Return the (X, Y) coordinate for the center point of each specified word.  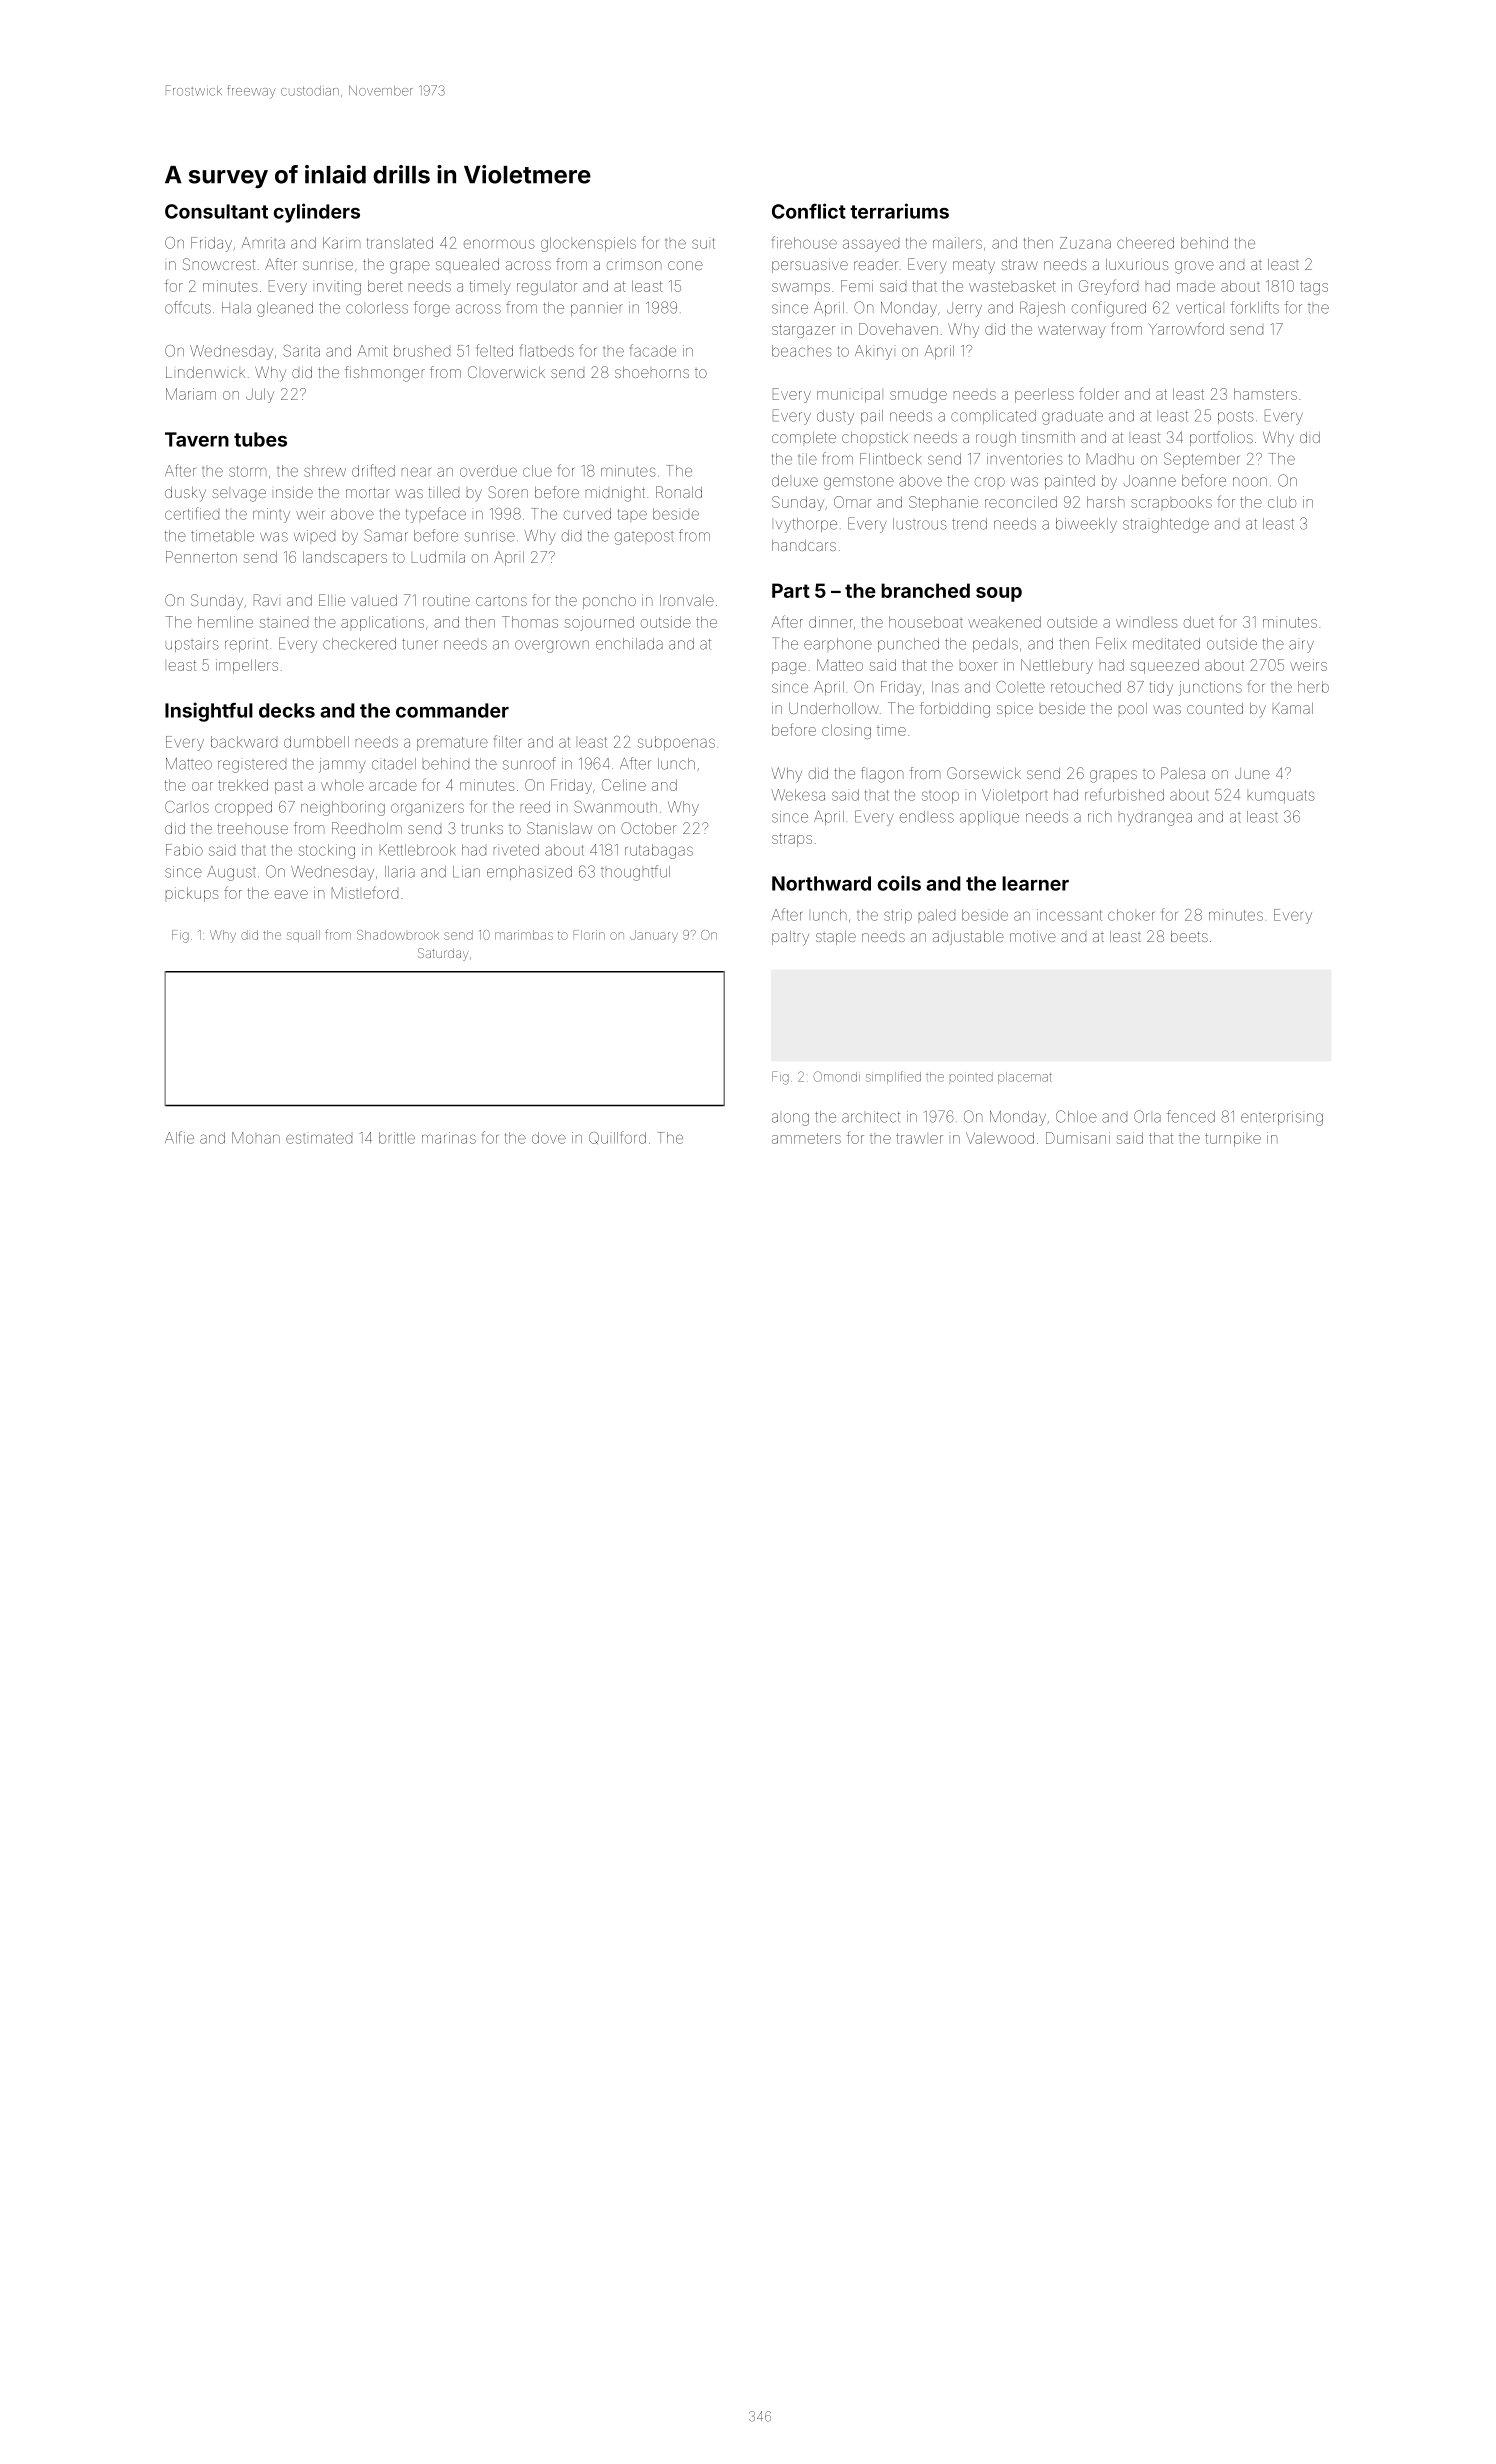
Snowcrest (219, 264)
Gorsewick (984, 773)
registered (252, 766)
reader (876, 265)
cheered (1145, 243)
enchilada (629, 644)
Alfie (179, 1137)
